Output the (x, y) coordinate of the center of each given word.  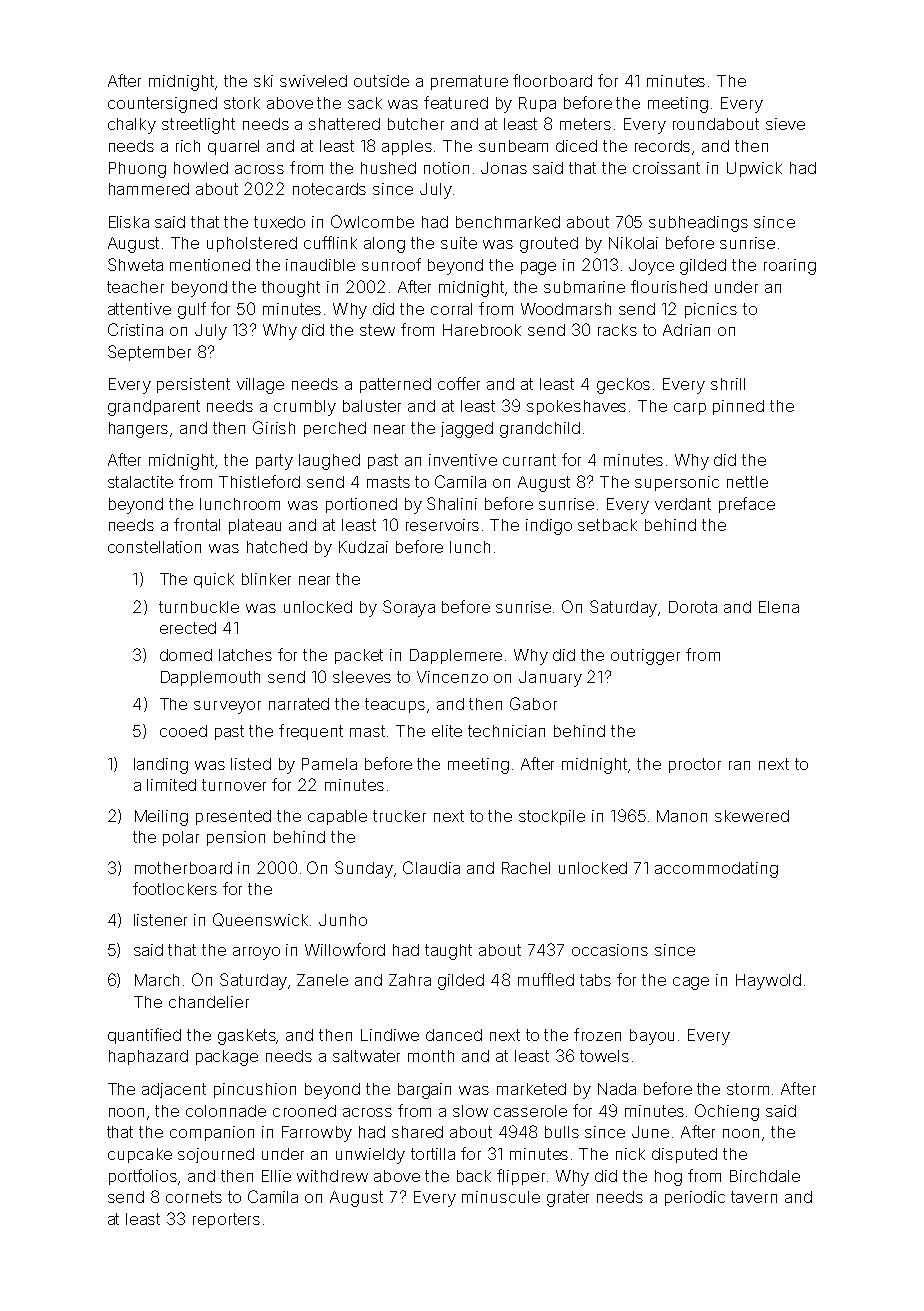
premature (469, 82)
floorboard (552, 80)
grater (568, 1199)
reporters (226, 1220)
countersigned (162, 105)
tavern (754, 1197)
